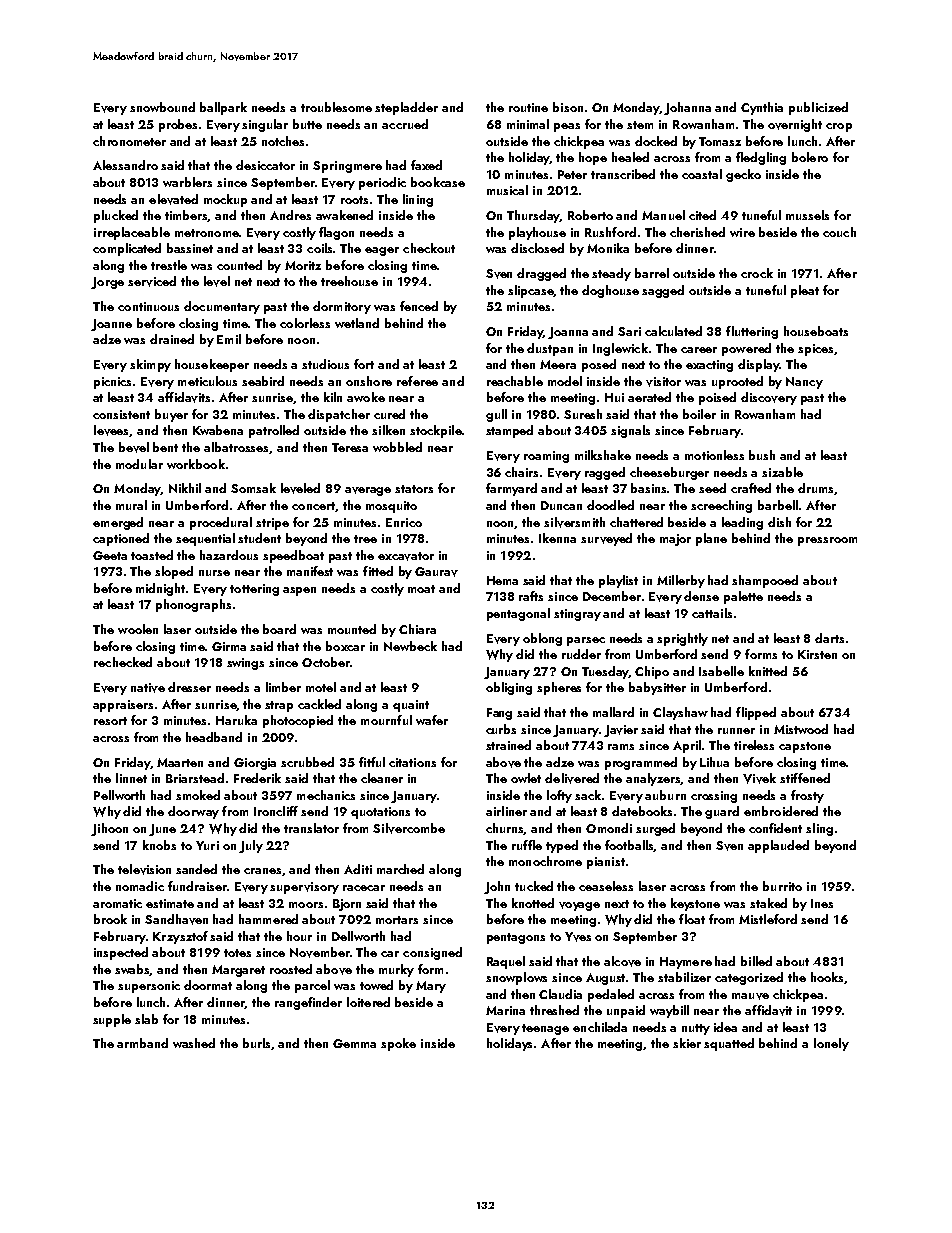 The width and height of the document is (952, 1233). Describe the element at coordinates (257, 1044) in the document. I see `burls` at that location.
